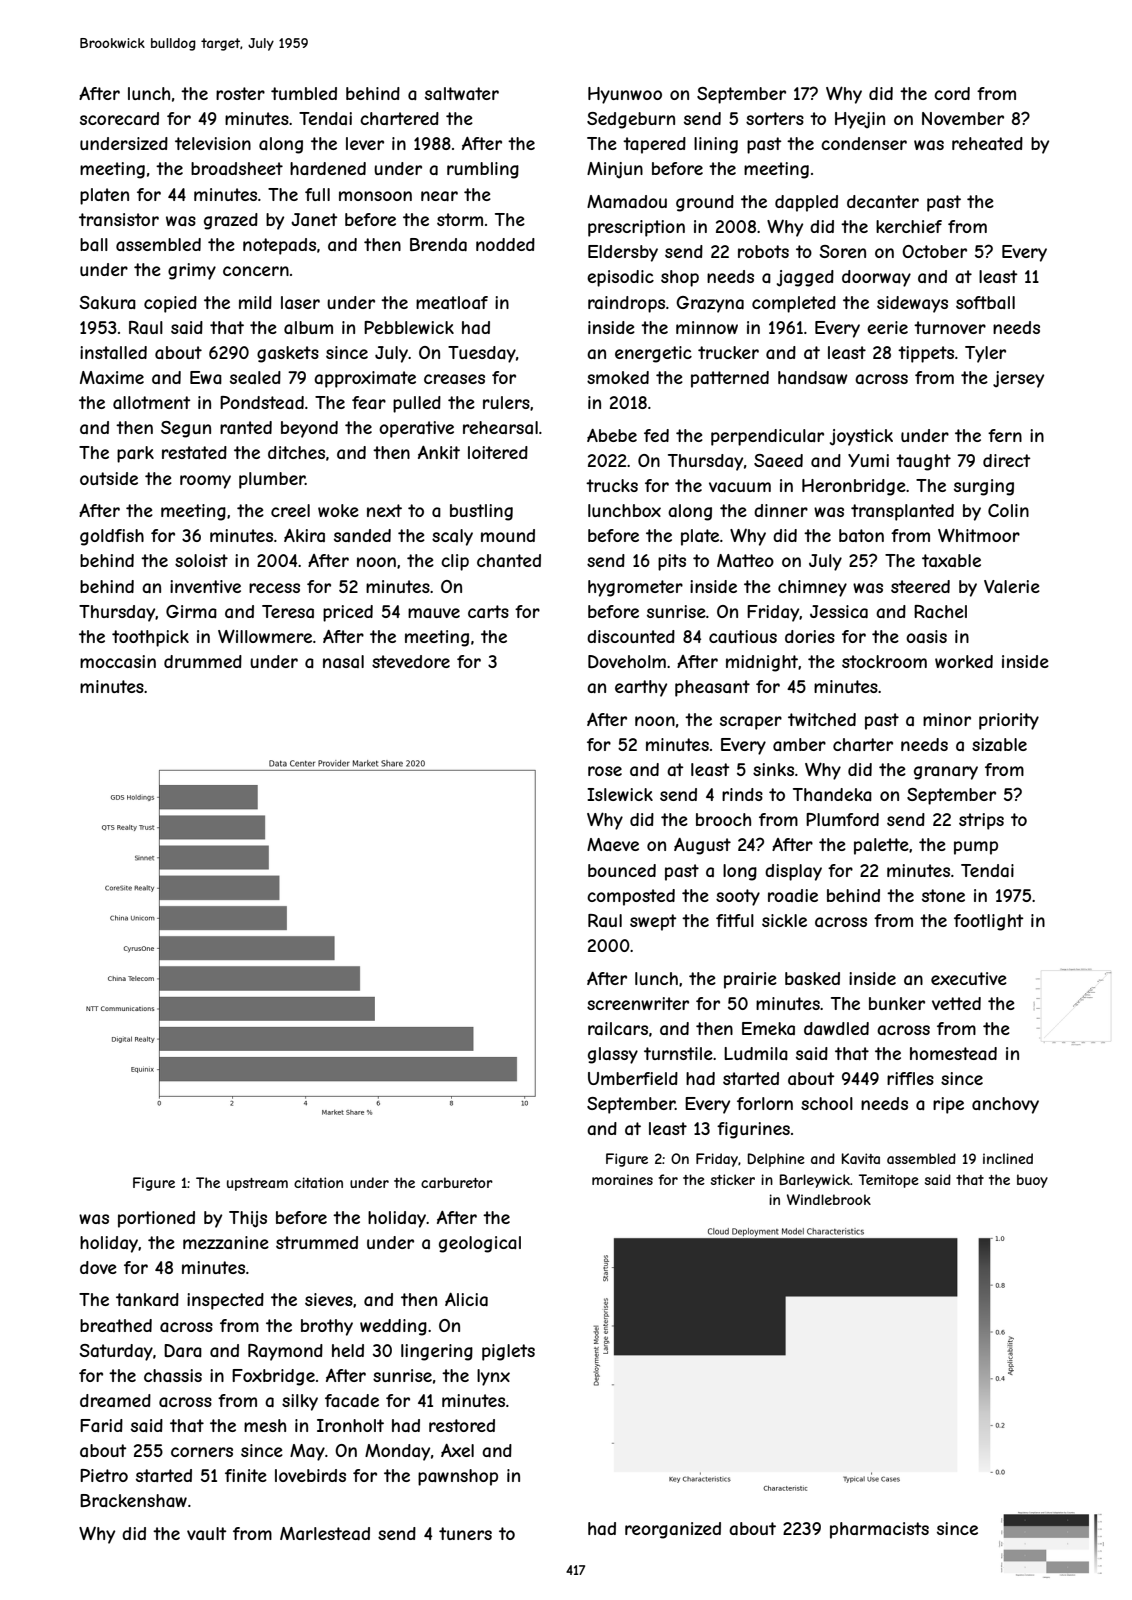  What do you see at coordinates (909, 226) in the page?
I see `kerchief` at bounding box center [909, 226].
